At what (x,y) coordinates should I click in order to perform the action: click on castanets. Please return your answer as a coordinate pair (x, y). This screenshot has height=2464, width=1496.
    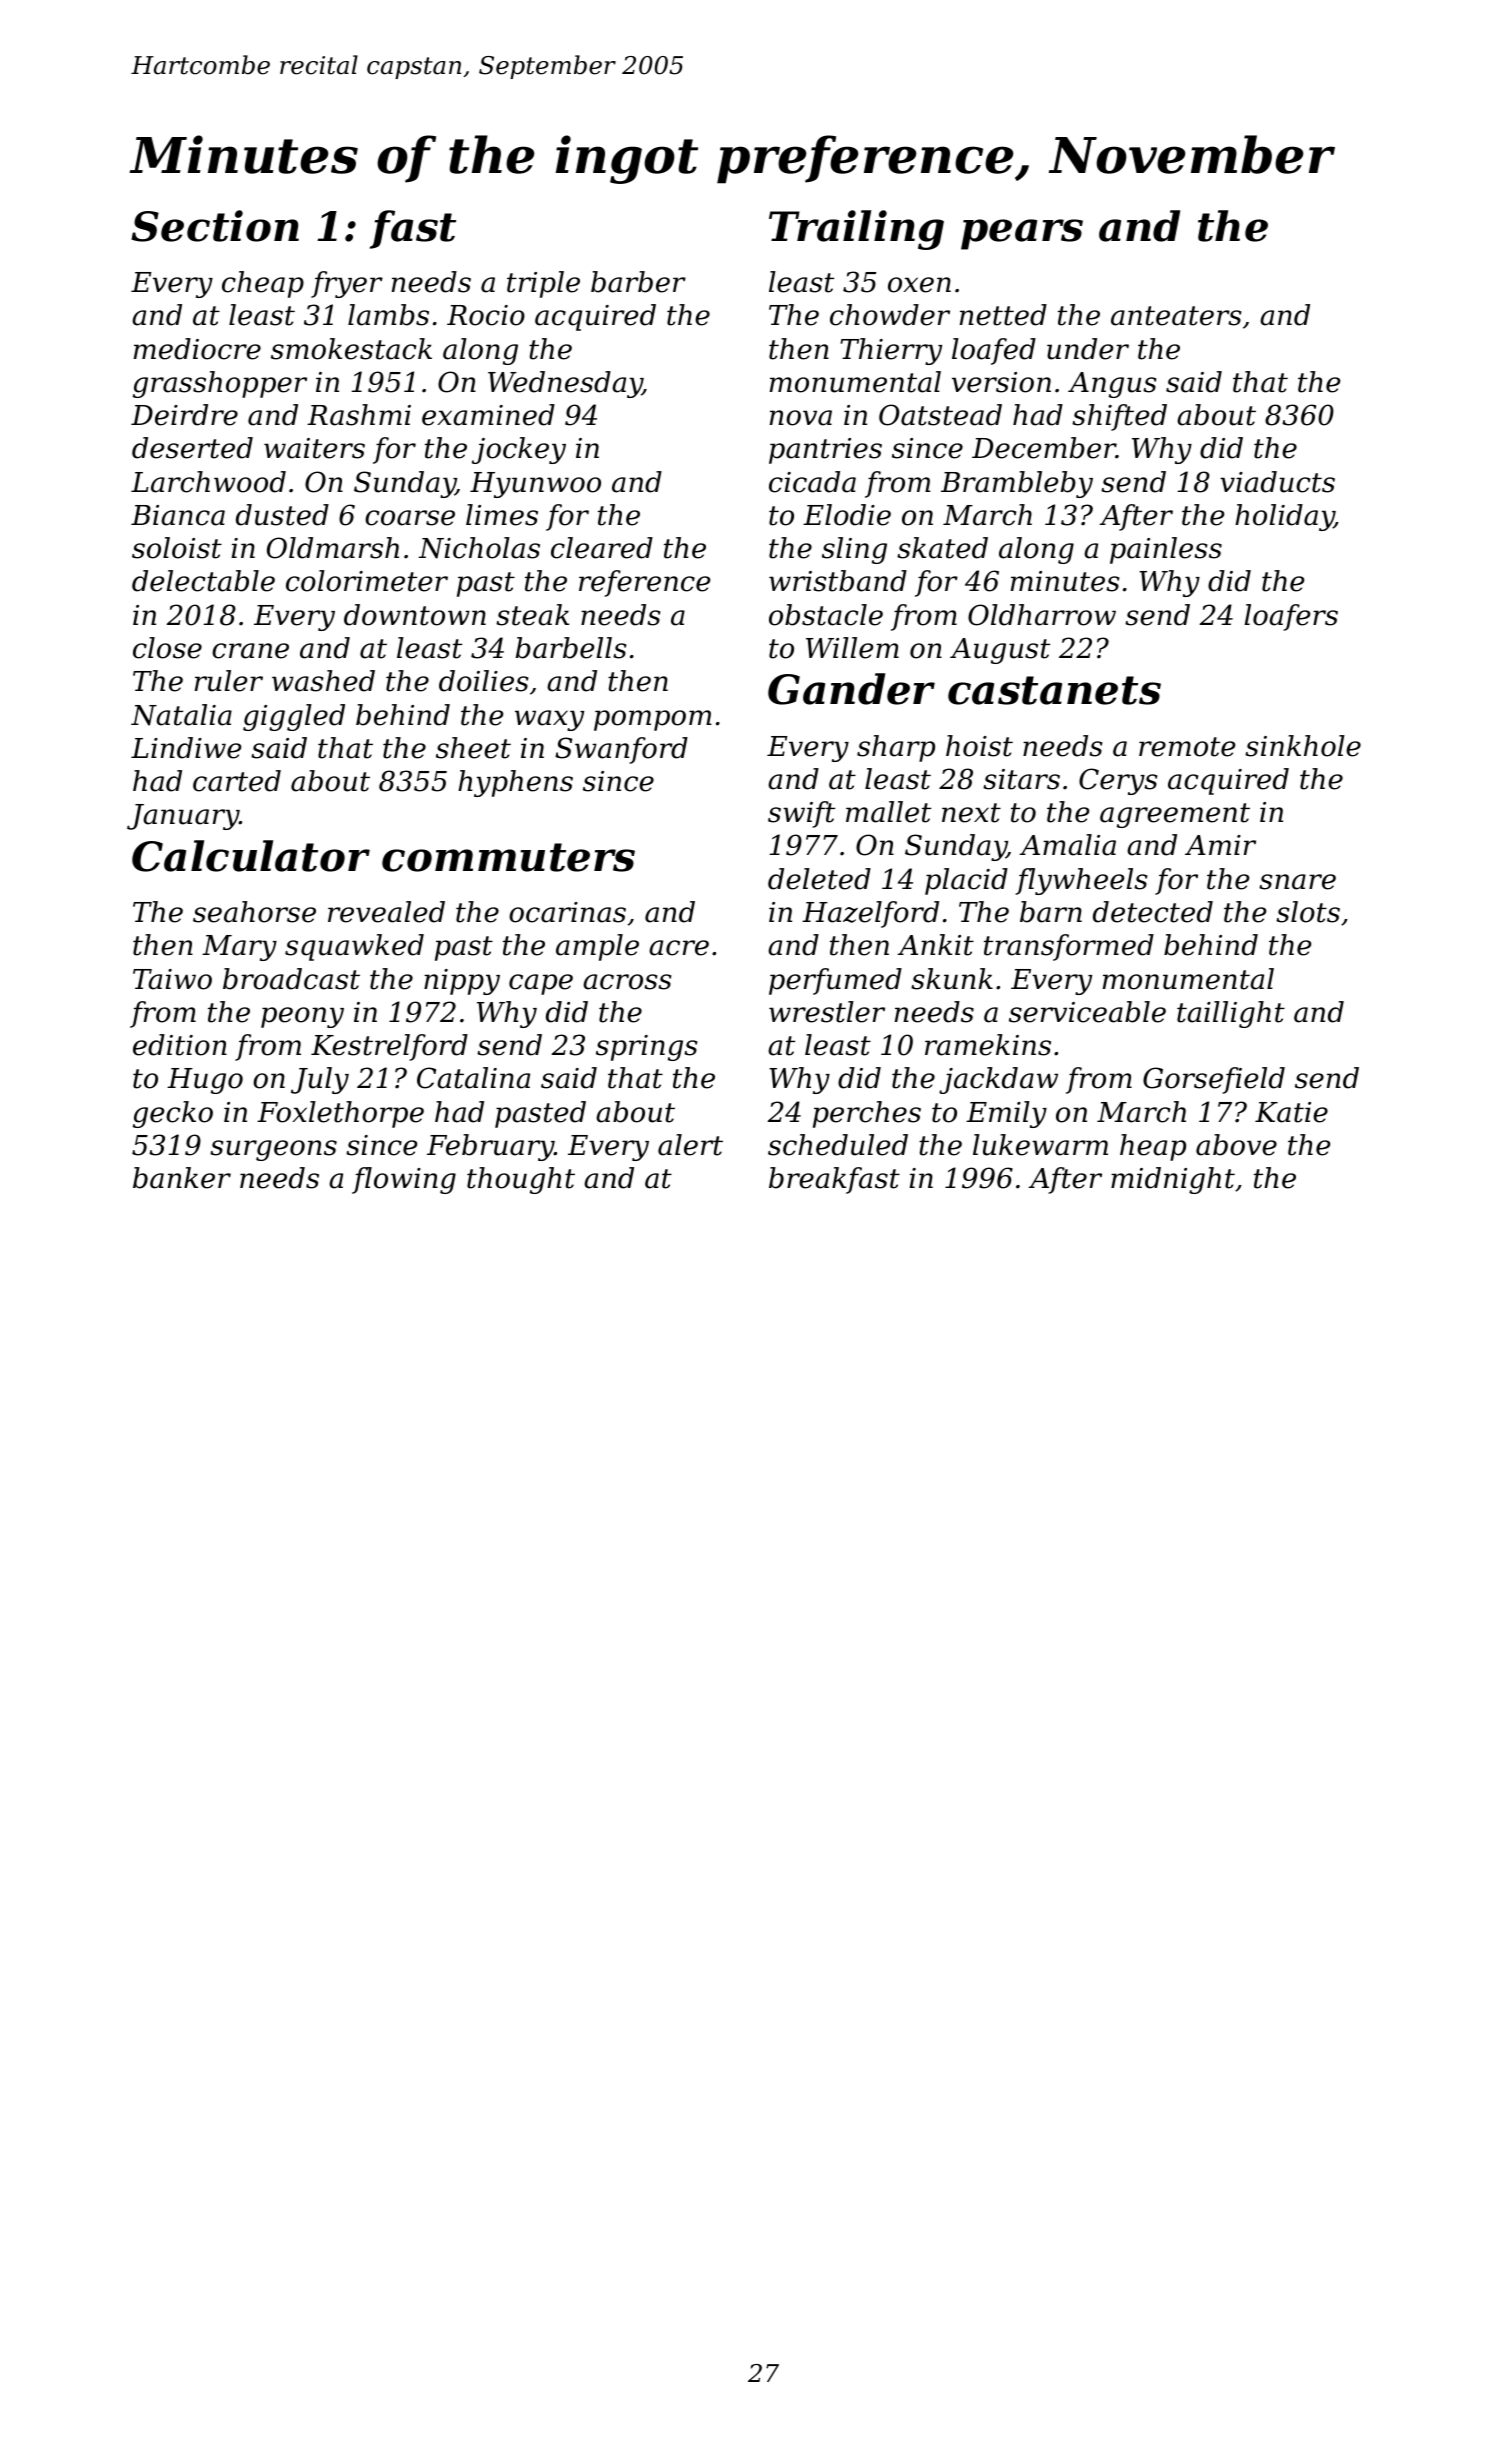
    Looking at the image, I should click on (1054, 690).
